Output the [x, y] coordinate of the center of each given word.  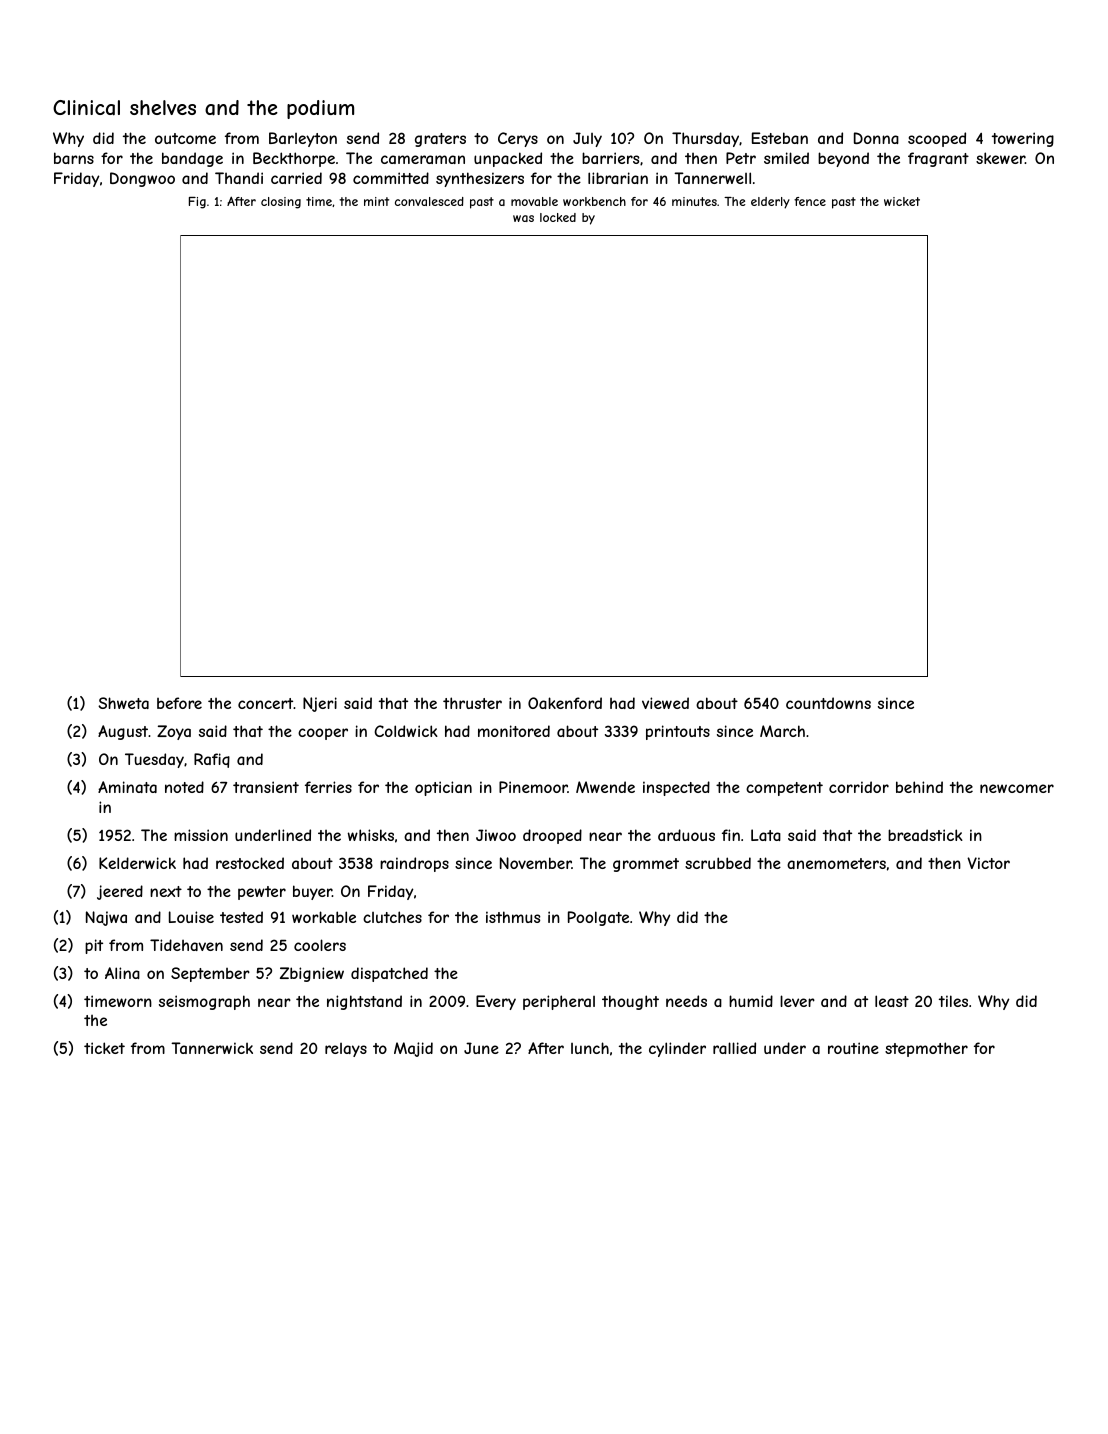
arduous [686, 835]
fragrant [938, 159]
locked [558, 217]
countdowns [828, 703]
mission [201, 835]
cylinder [677, 1049]
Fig [197, 203]
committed [391, 178]
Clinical [86, 108]
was [523, 218]
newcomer [1017, 788]
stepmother [926, 1049]
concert [266, 703]
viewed [665, 703]
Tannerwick [212, 1048]
